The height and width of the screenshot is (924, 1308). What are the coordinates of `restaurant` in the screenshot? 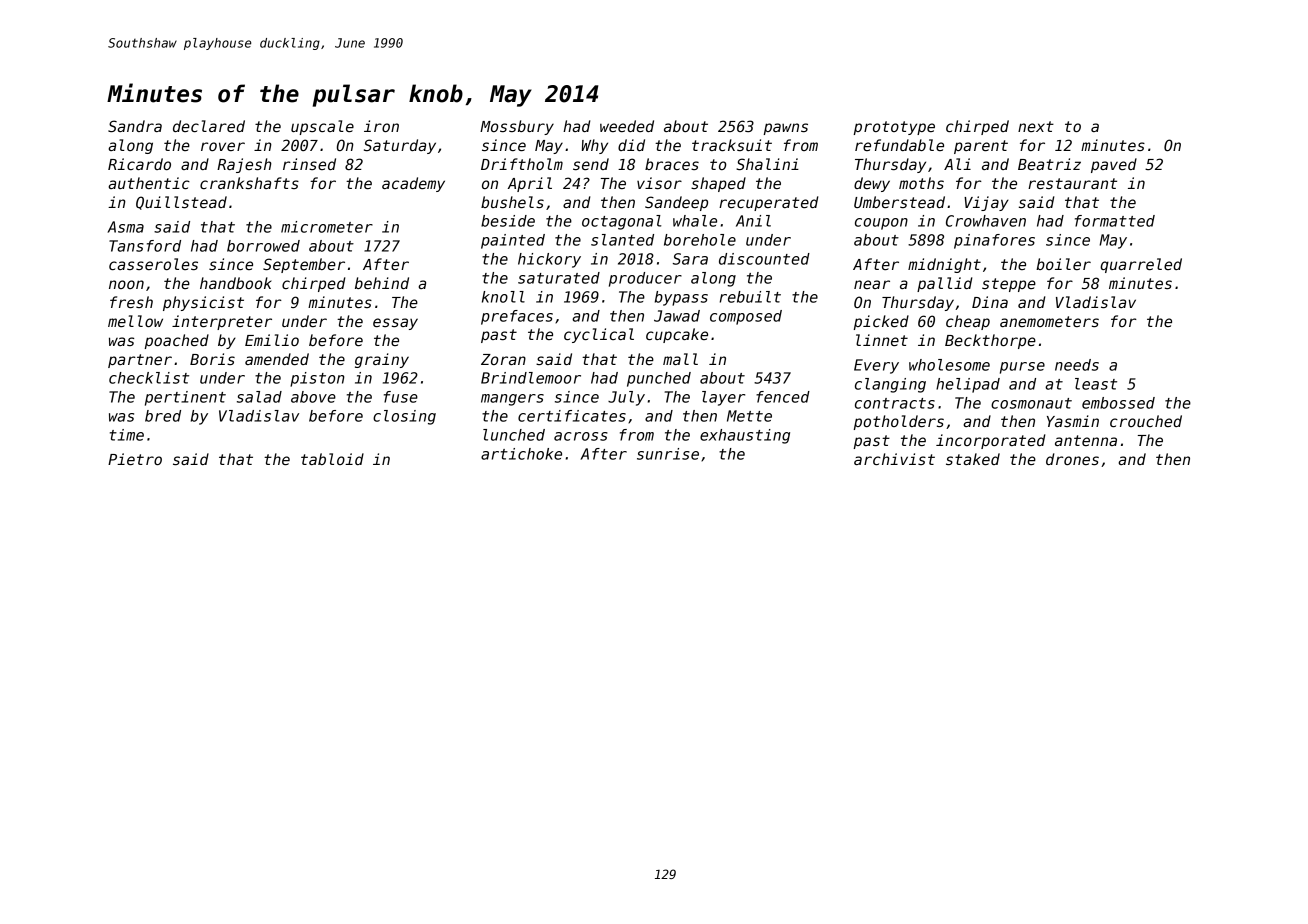 It's located at (1072, 183).
